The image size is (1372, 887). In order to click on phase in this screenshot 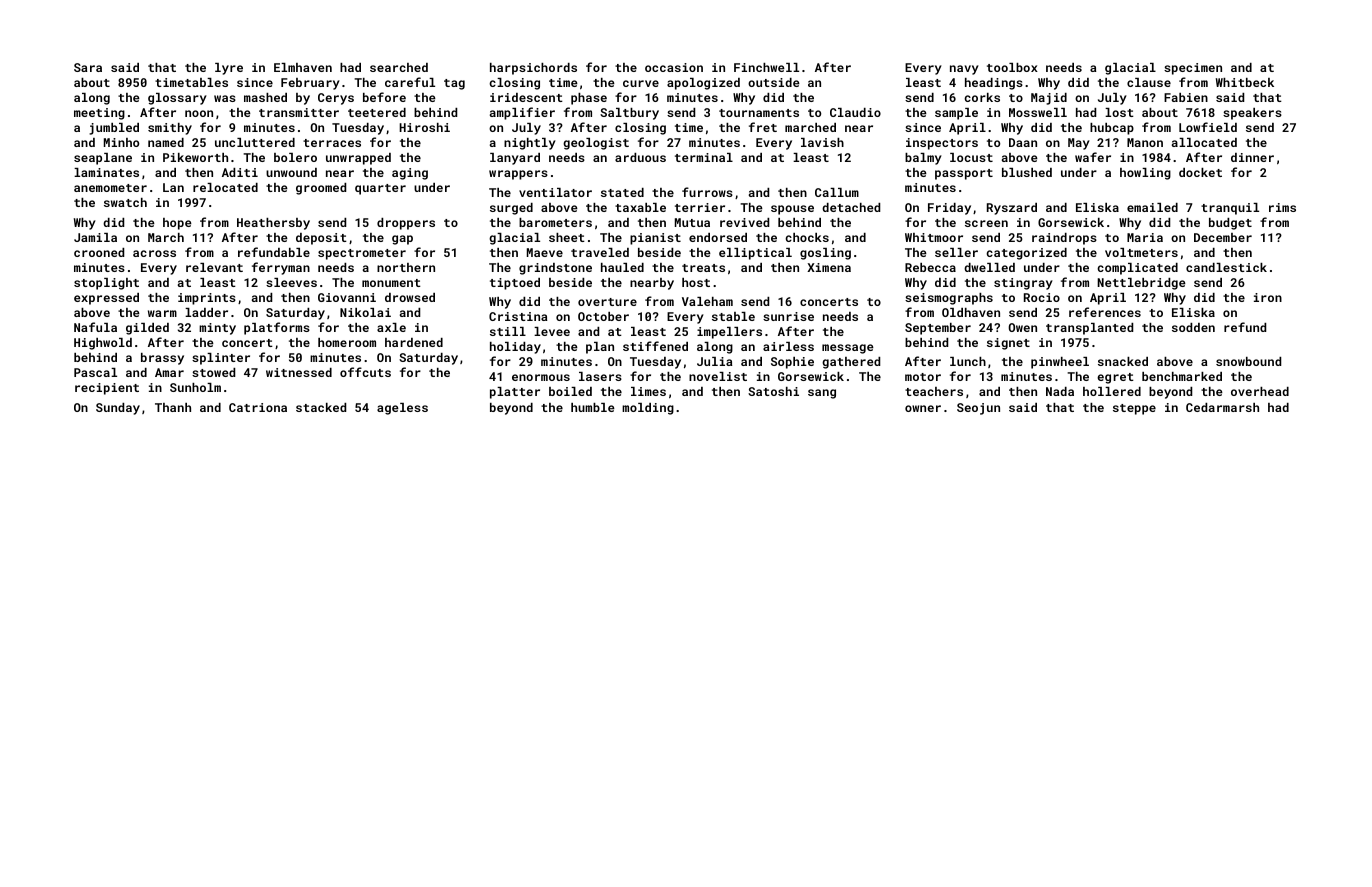, I will do `click(589, 99)`.
